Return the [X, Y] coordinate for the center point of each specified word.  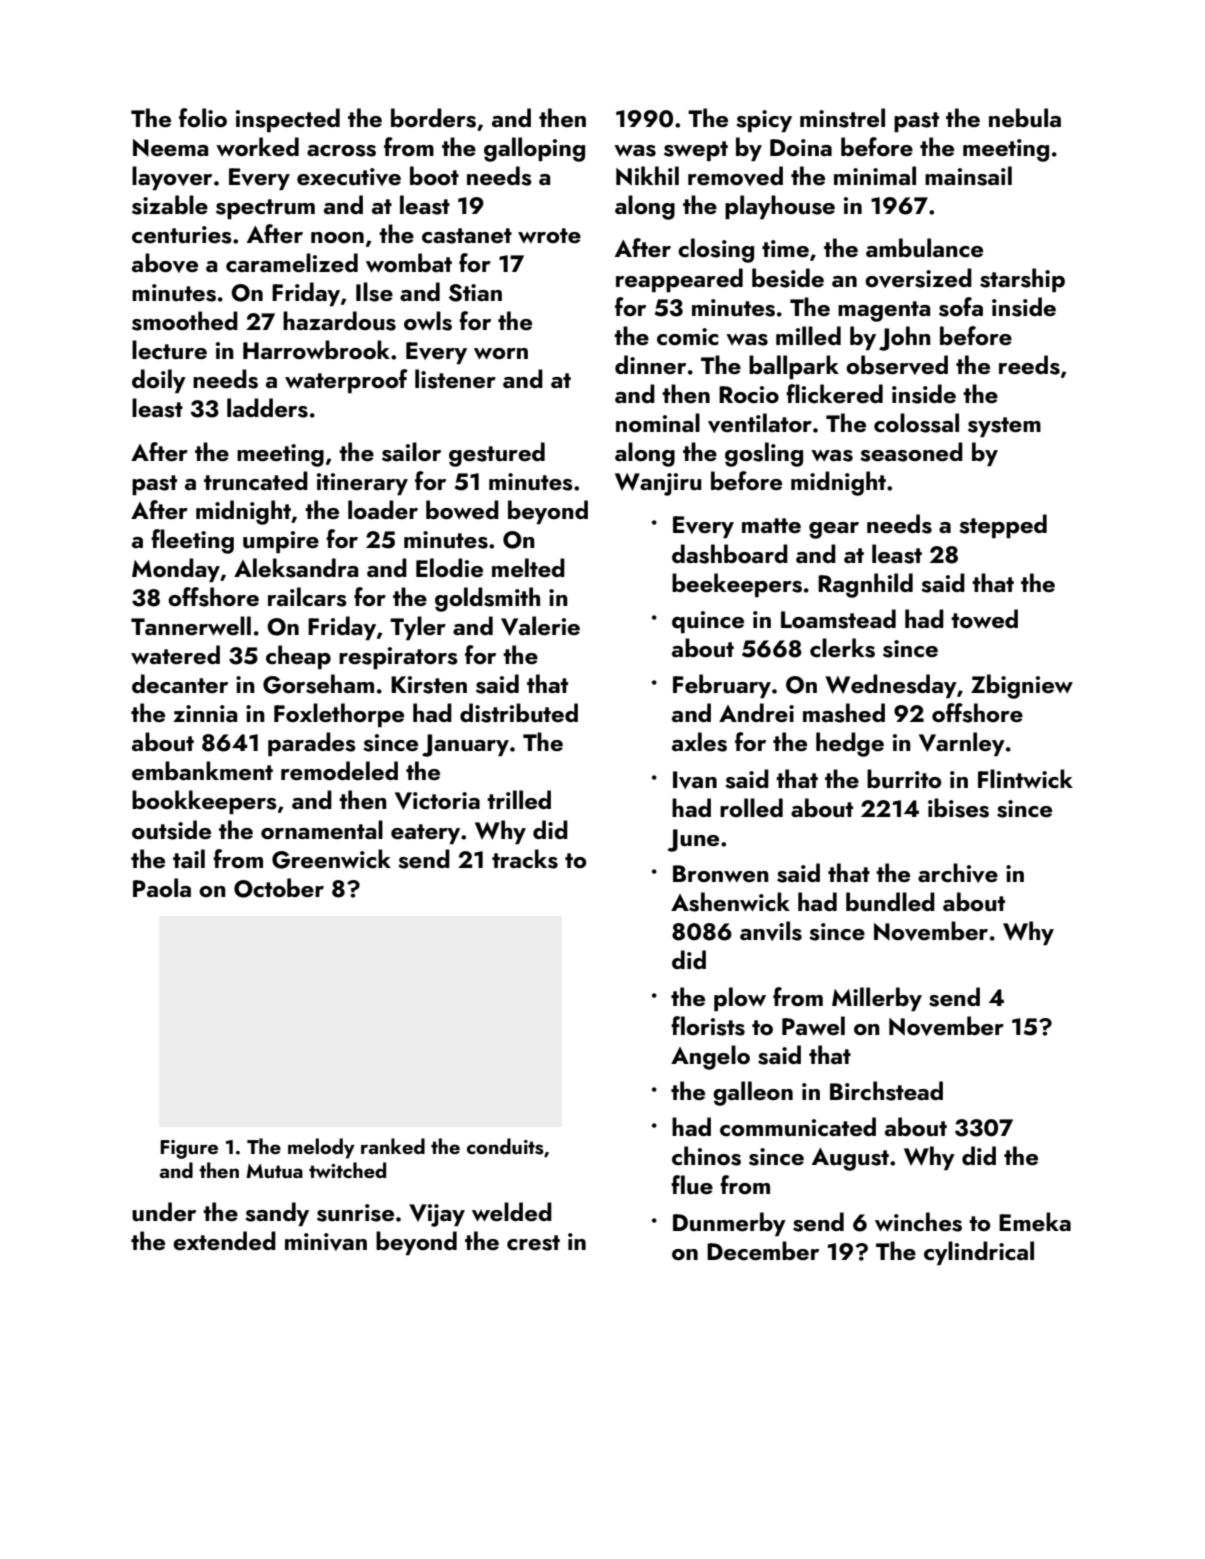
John [905, 338]
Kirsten [429, 685]
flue [692, 1185]
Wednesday [891, 686]
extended [224, 1240]
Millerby [877, 999]
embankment [202, 770]
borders [433, 118]
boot [434, 175]
